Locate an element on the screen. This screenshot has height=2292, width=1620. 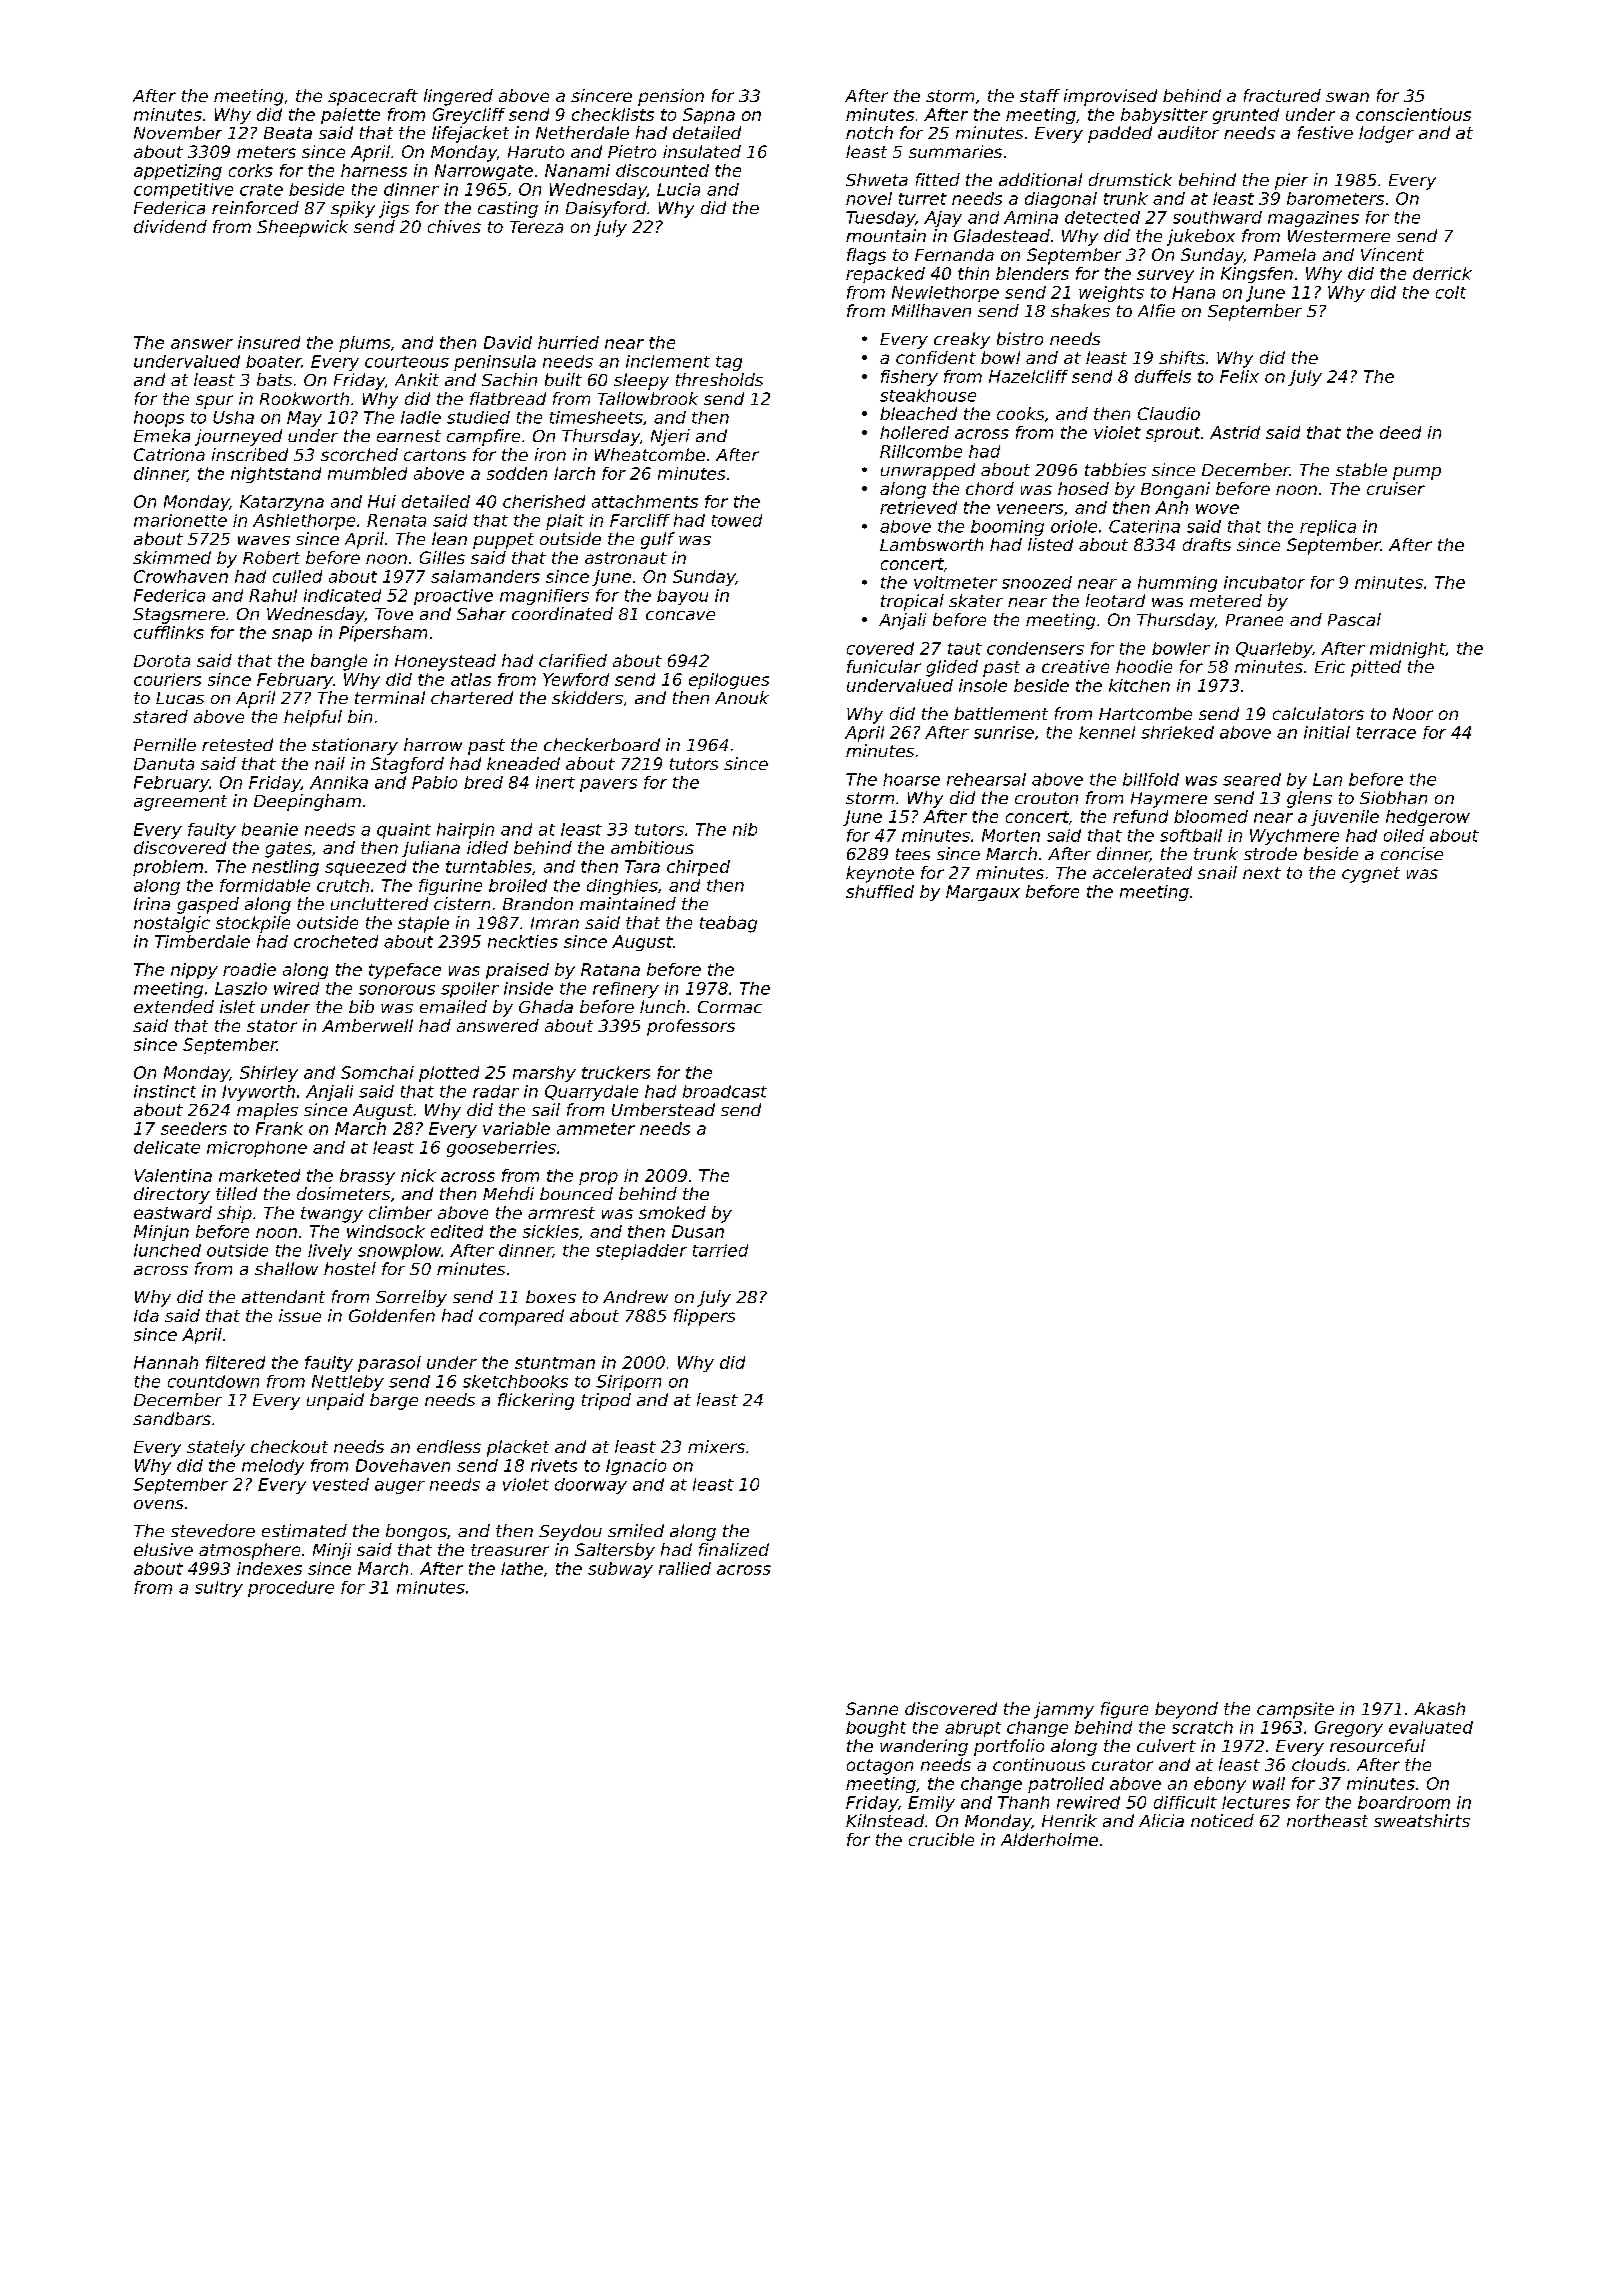
variable is located at coordinates (516, 1128).
